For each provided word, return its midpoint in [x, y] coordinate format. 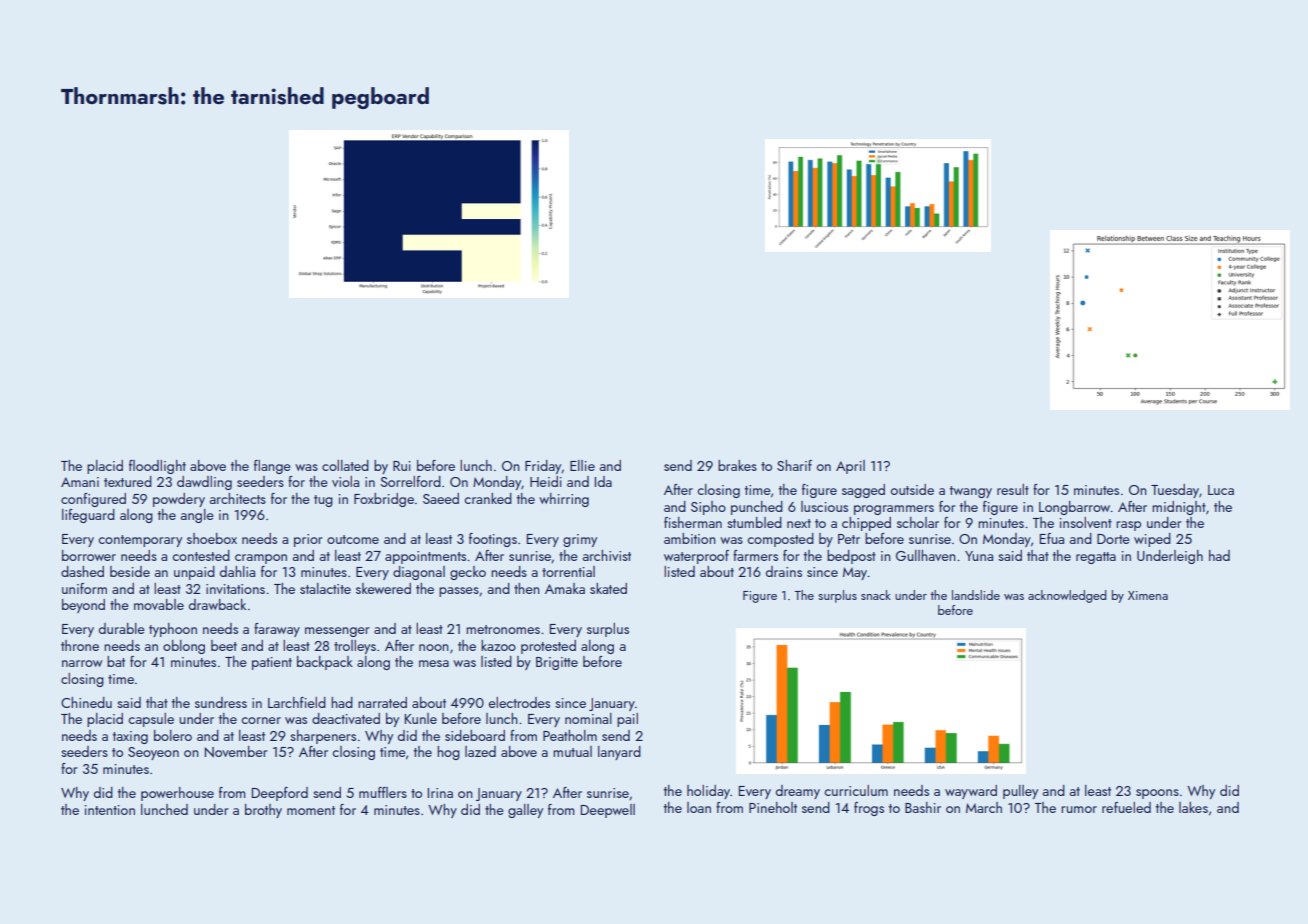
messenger [337, 632]
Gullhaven [926, 555]
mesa [434, 663]
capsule [151, 720]
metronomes [503, 629]
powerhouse [177, 794]
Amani [80, 482]
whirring [564, 500]
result [1013, 489]
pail [627, 720]
